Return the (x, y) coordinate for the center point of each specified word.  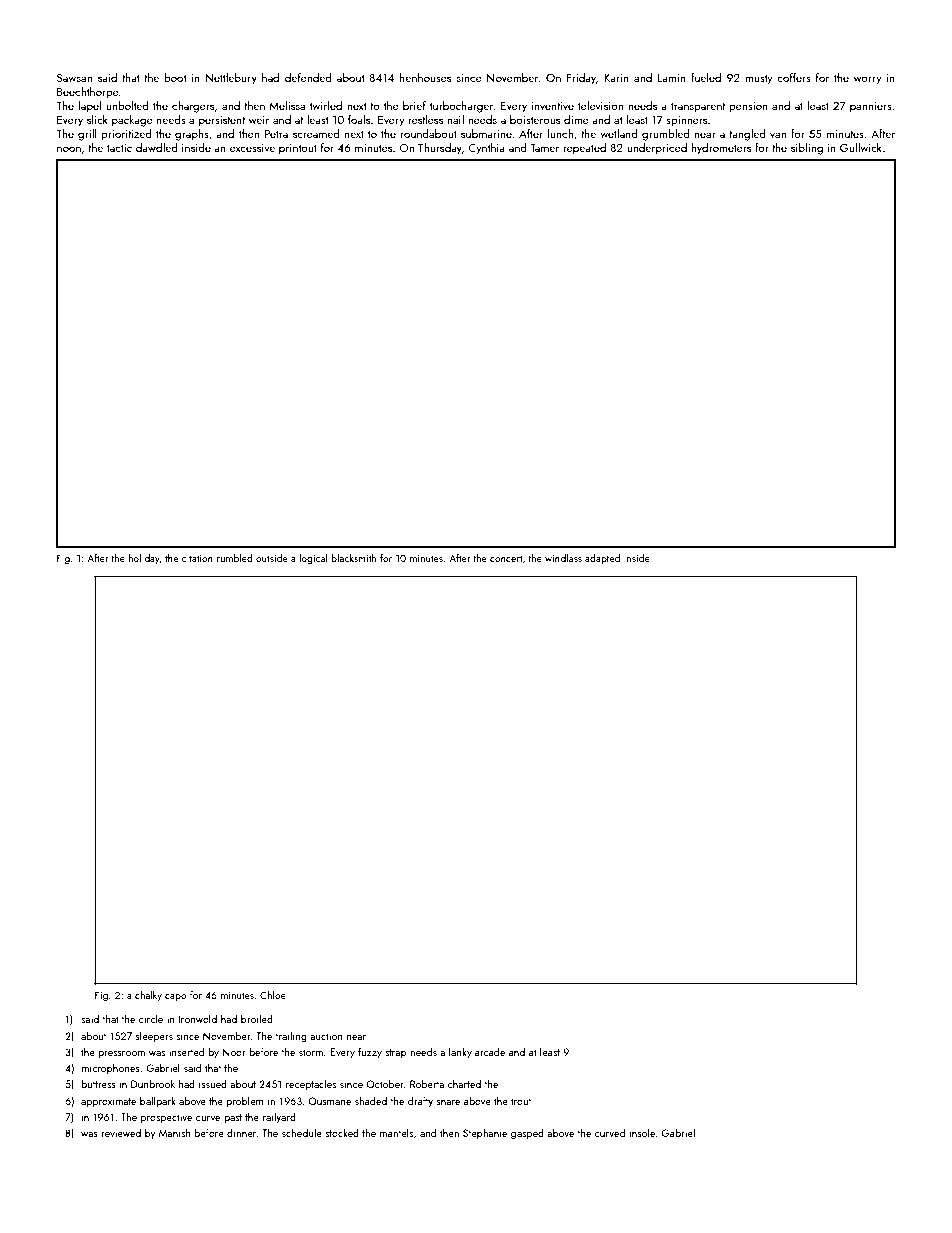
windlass (563, 558)
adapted (602, 559)
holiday (144, 559)
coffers (794, 77)
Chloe (273, 995)
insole (642, 1132)
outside (272, 558)
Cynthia (486, 149)
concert (506, 558)
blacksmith (353, 558)
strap (396, 1053)
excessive (252, 148)
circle (151, 1018)
